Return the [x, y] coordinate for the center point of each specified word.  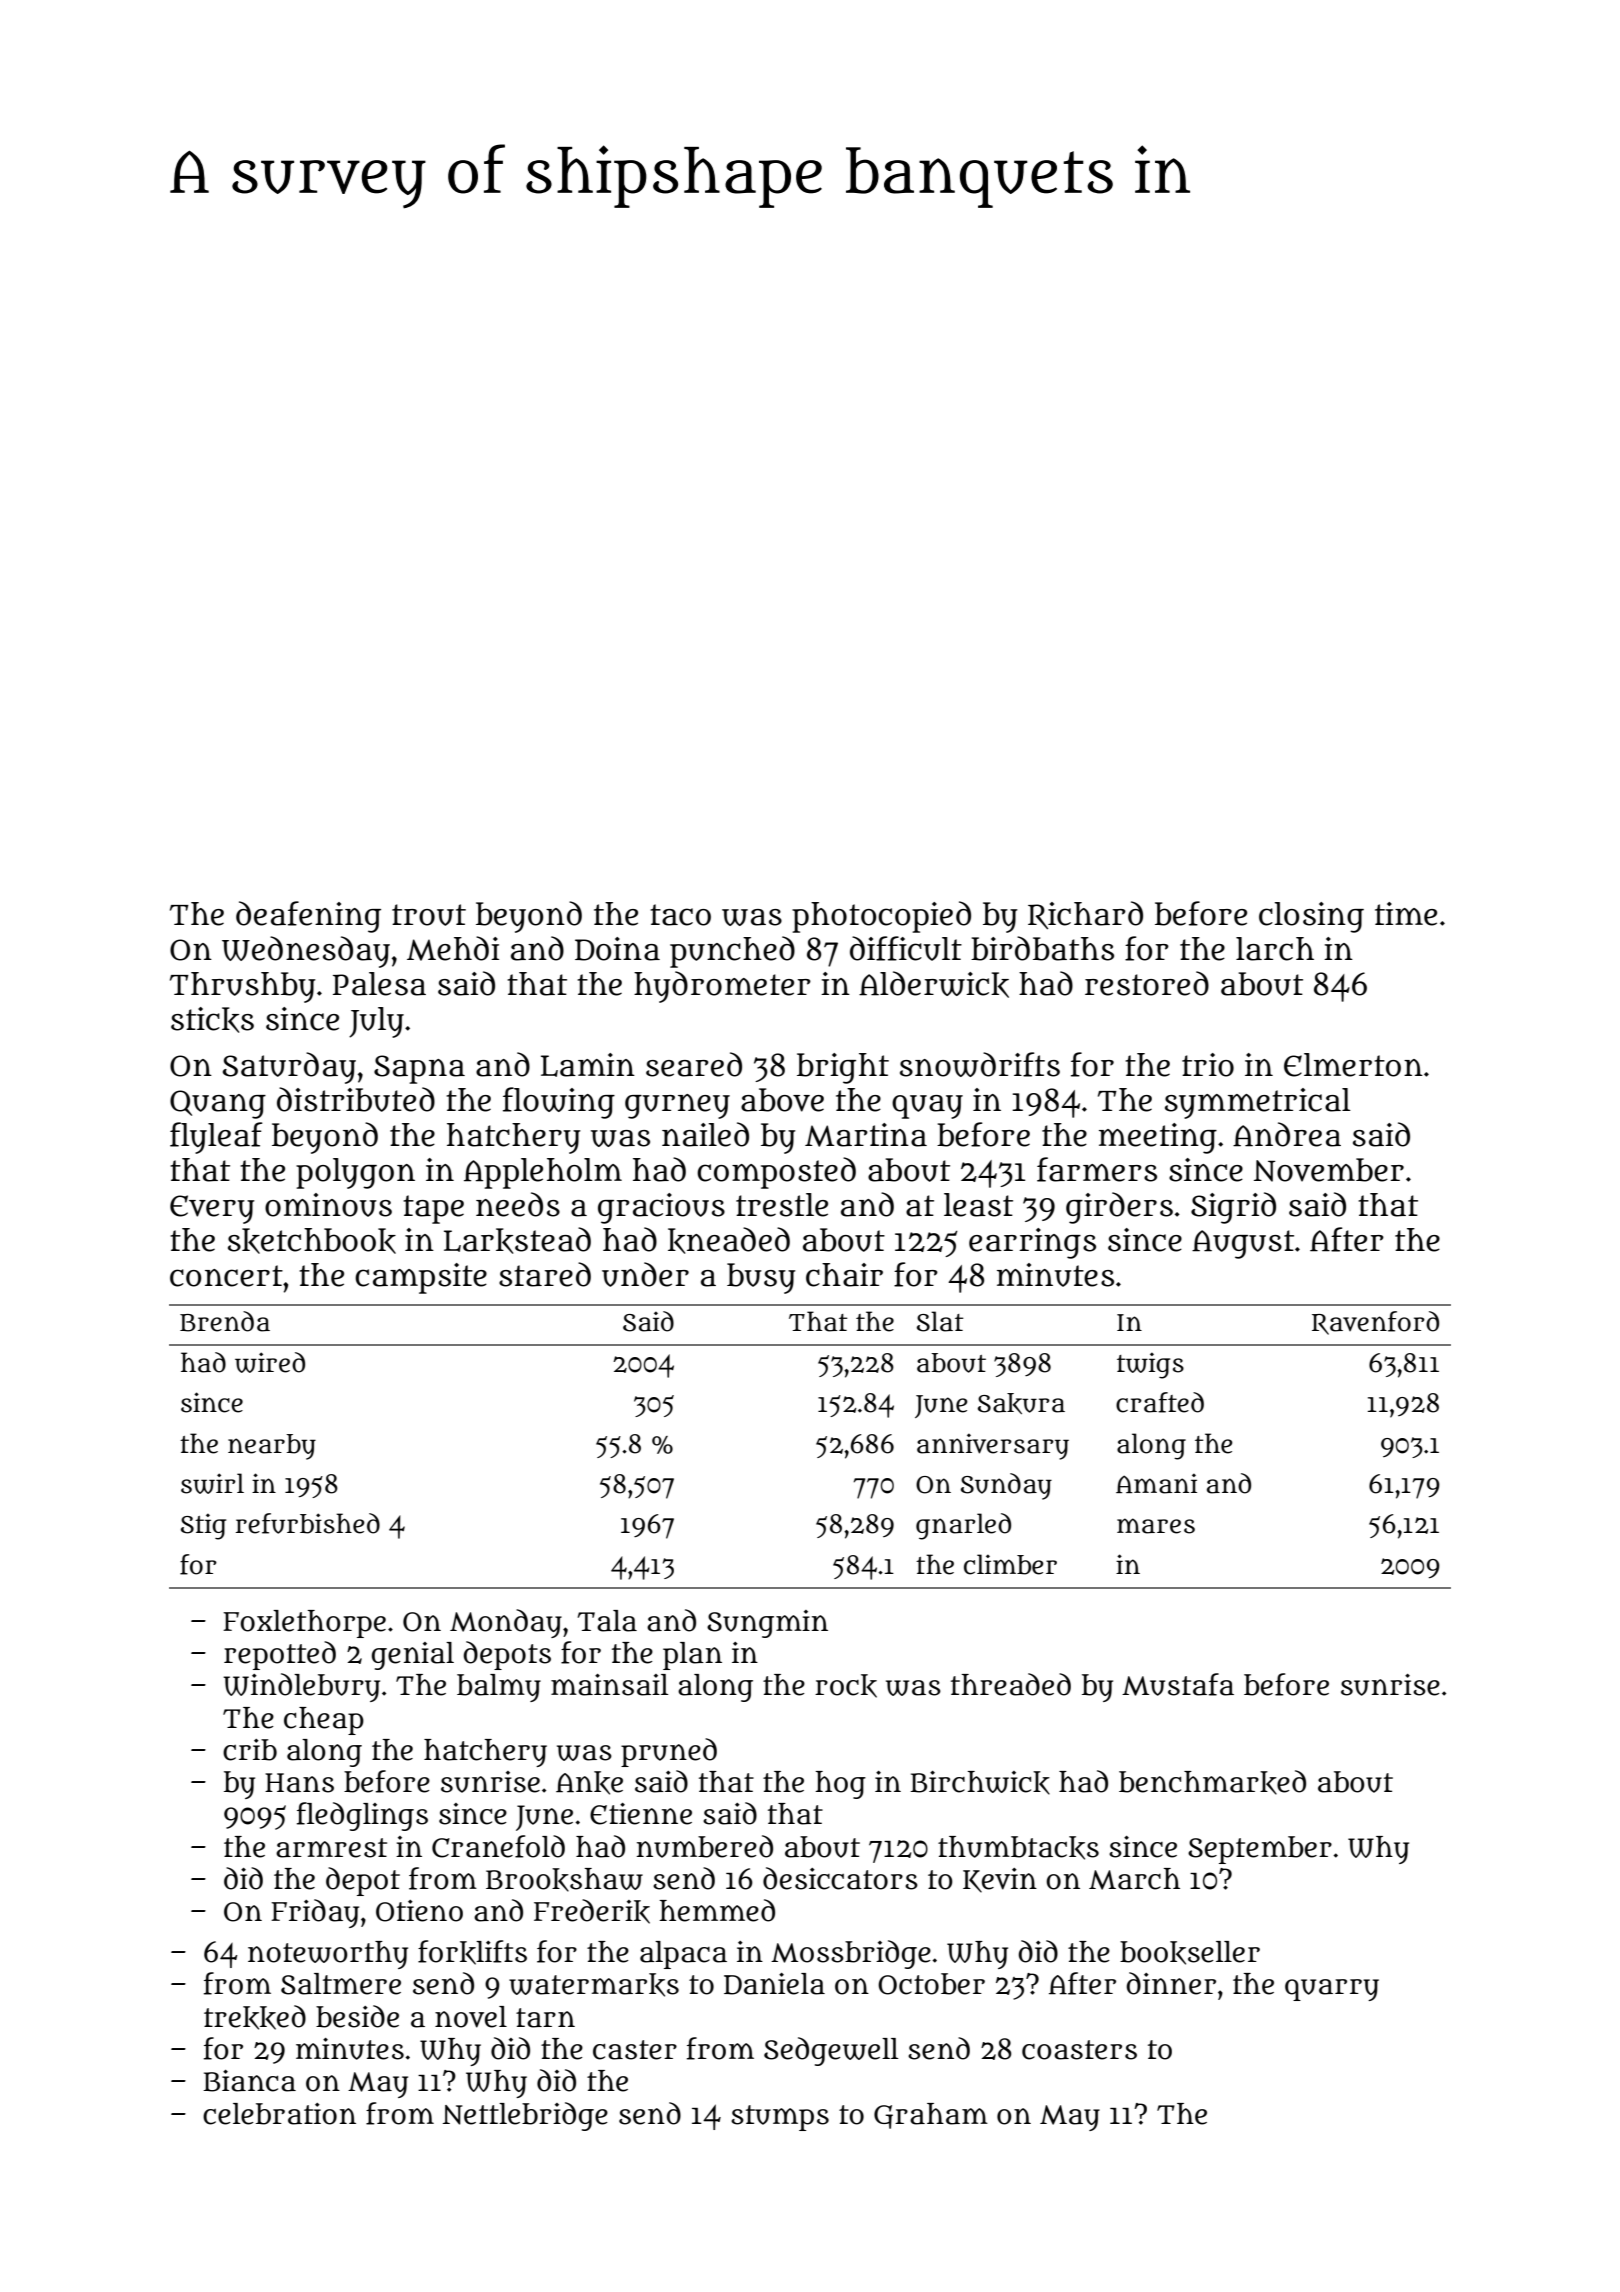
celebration [279, 2114]
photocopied [881, 917]
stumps [780, 2118]
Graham [931, 2116]
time [1406, 914]
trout [429, 915]
